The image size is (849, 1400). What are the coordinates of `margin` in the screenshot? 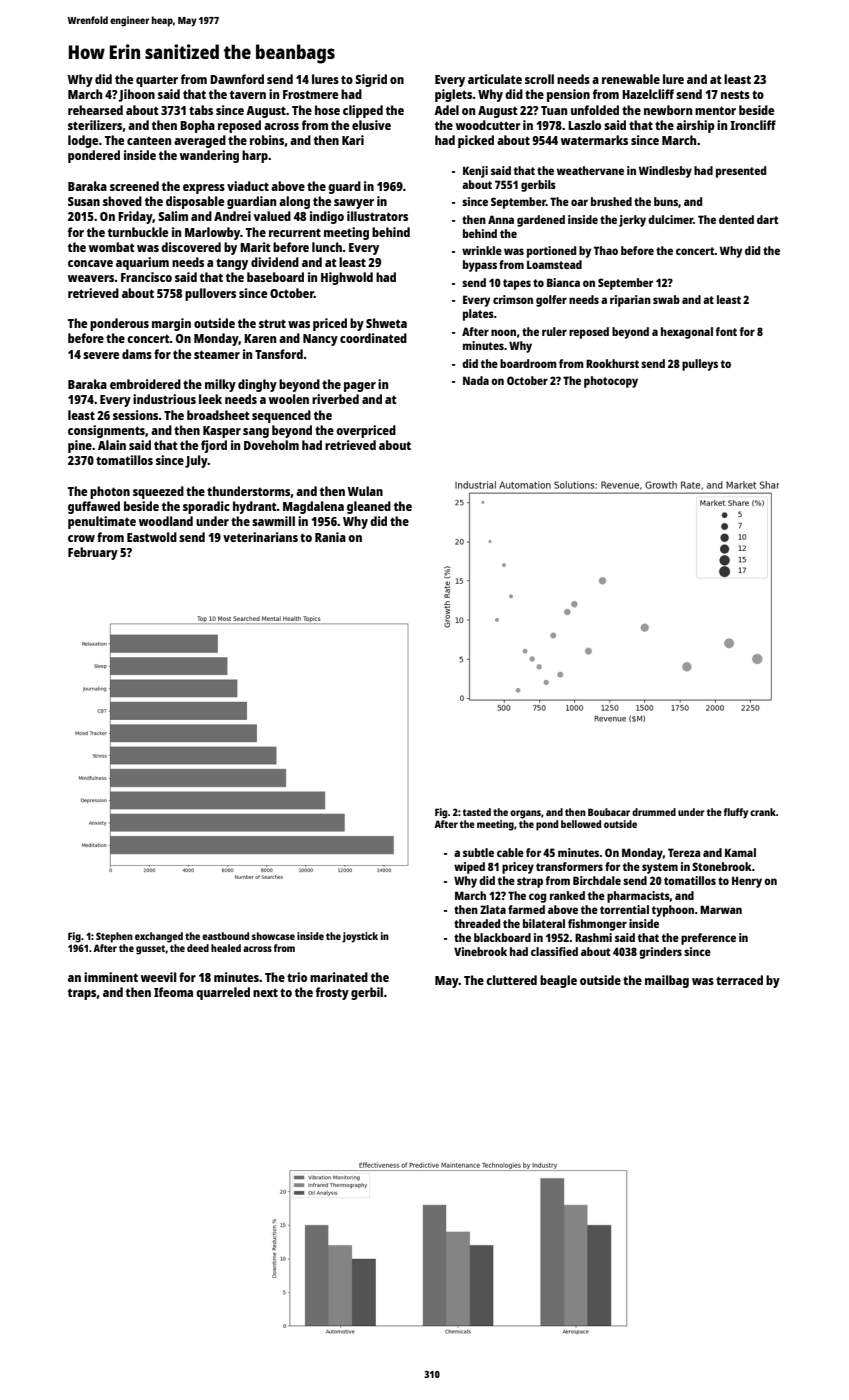 It's located at (171, 324).
